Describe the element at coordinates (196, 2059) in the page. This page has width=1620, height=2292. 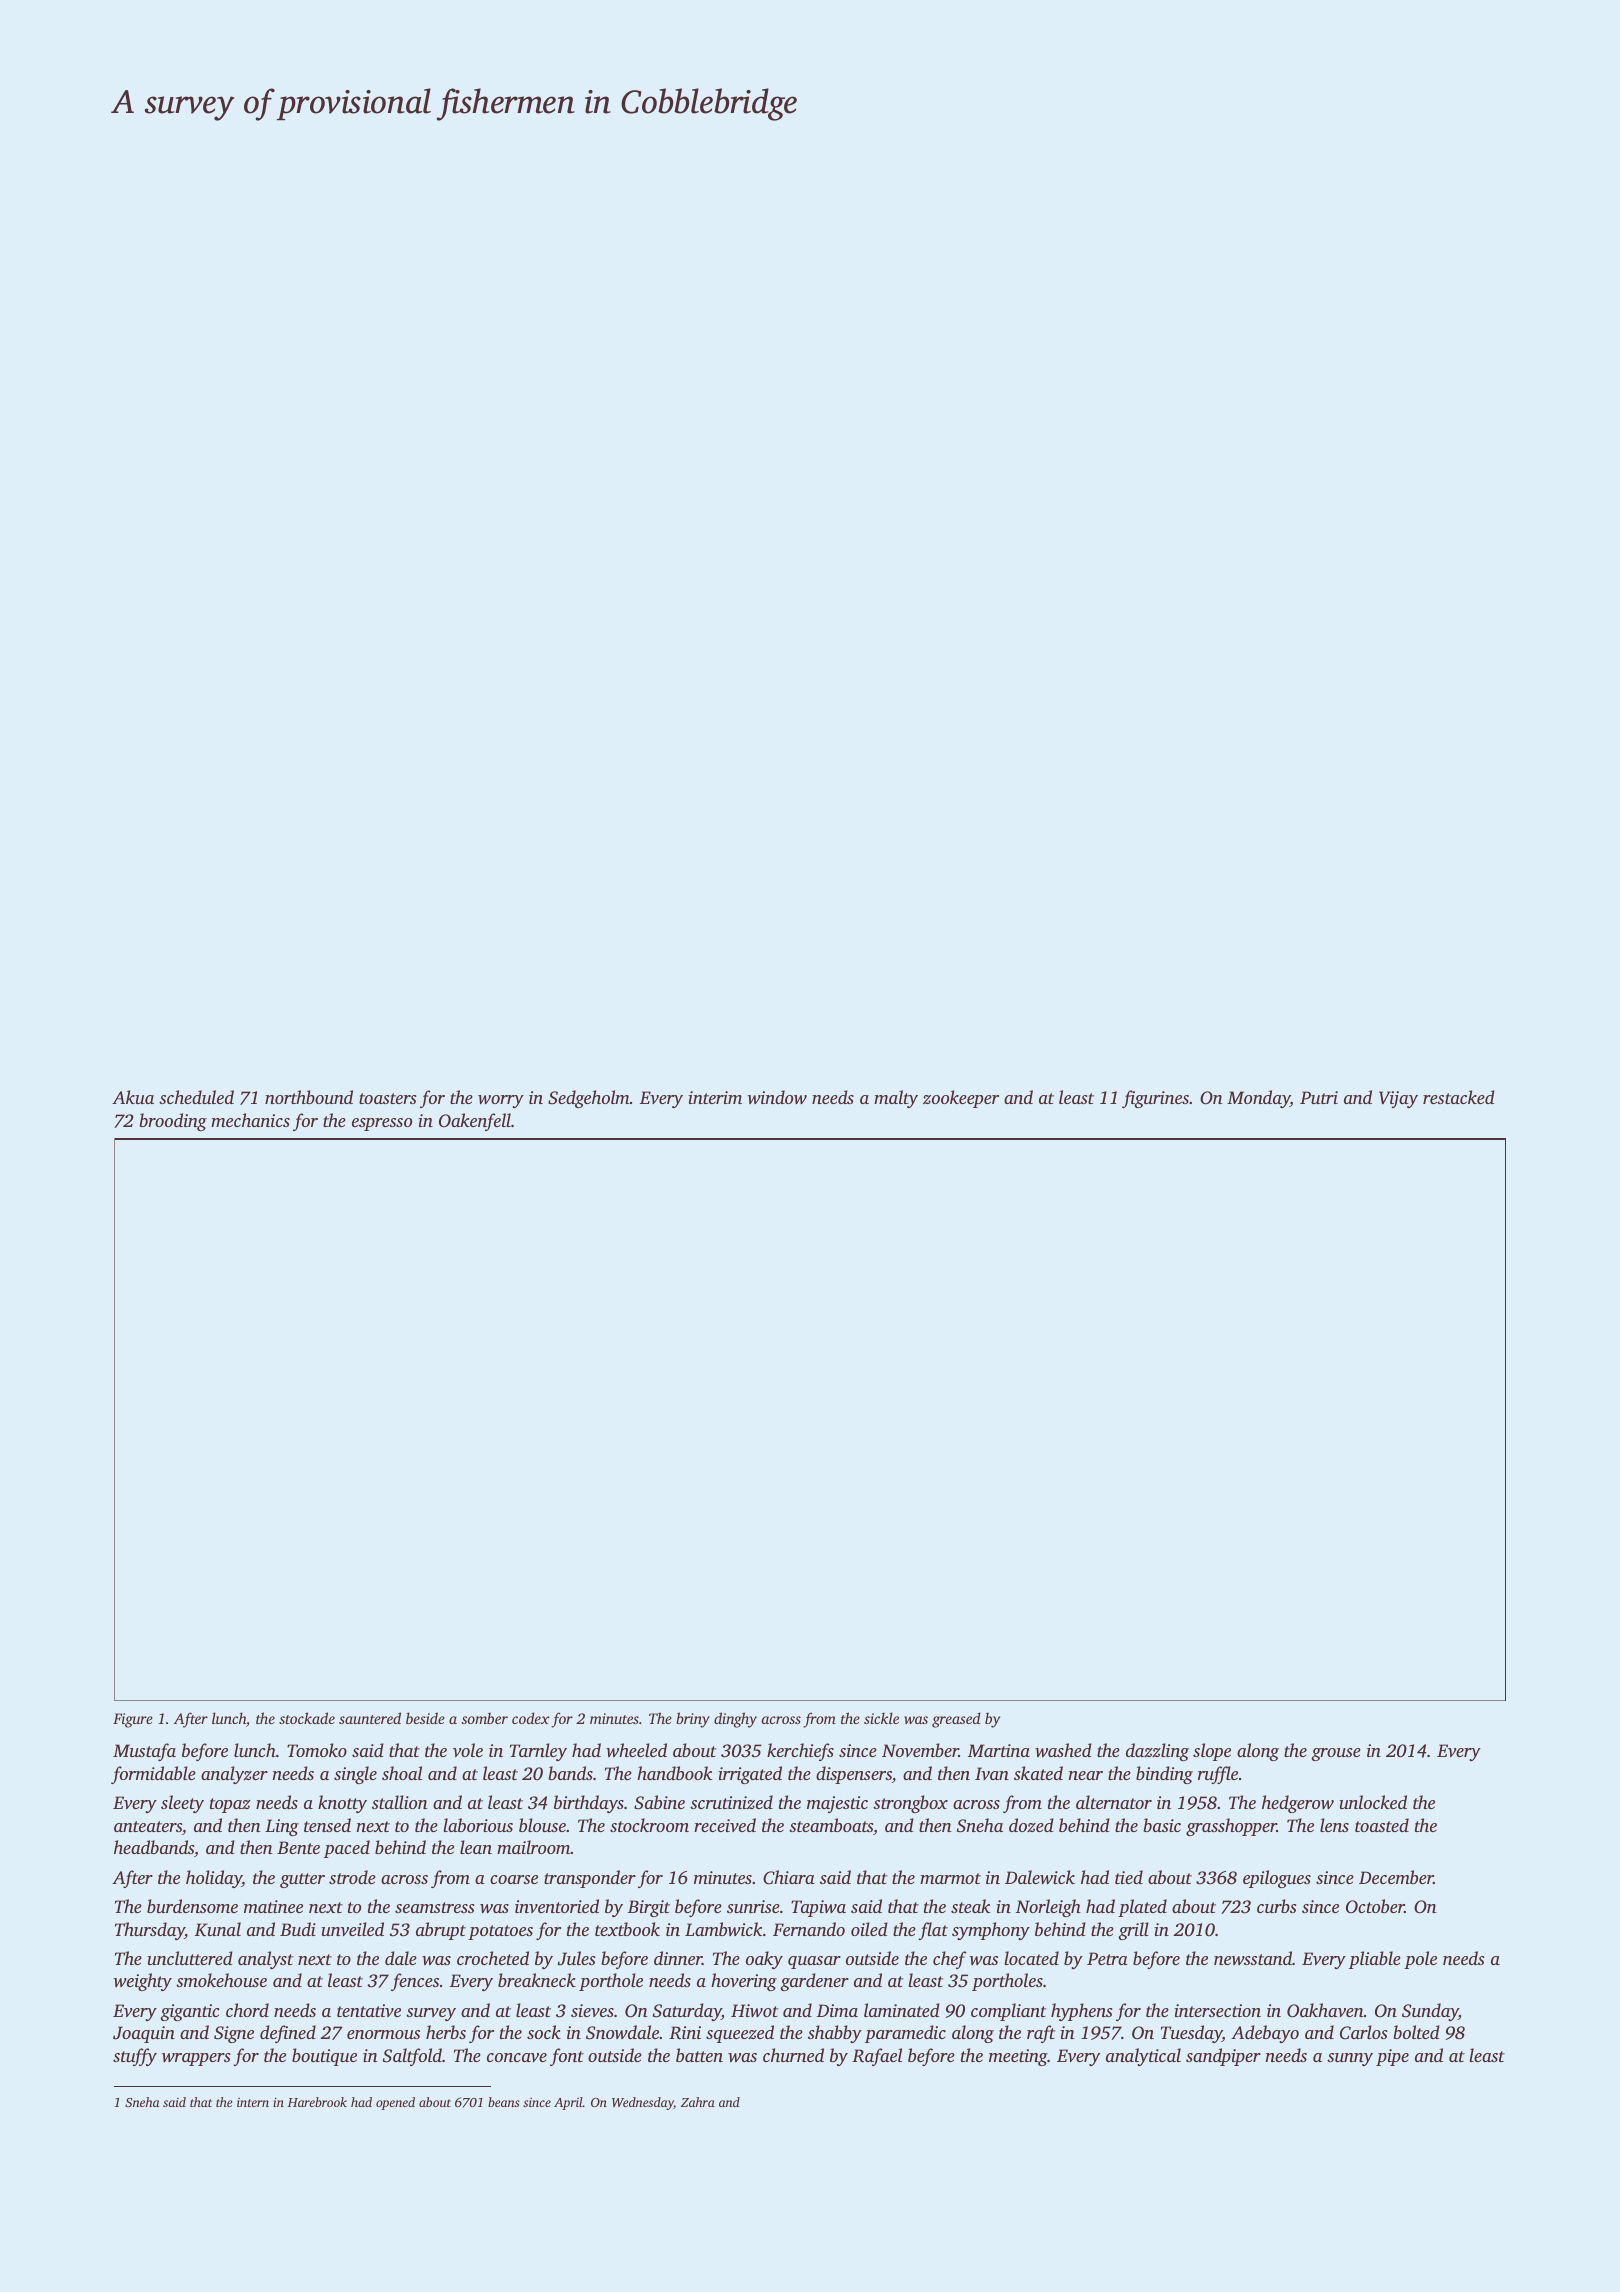
I see `wrappers` at that location.
